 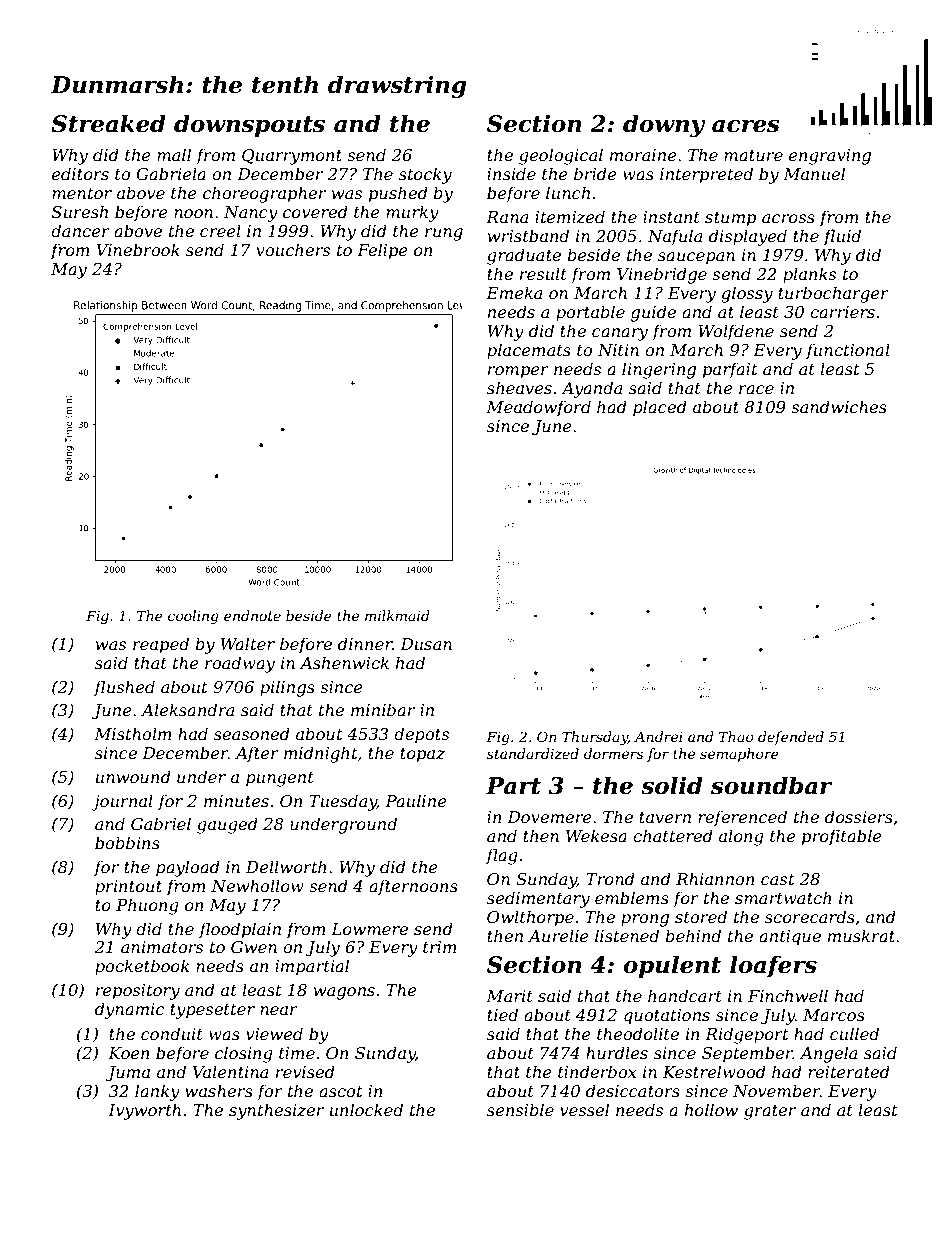 I want to click on printout, so click(x=128, y=888).
